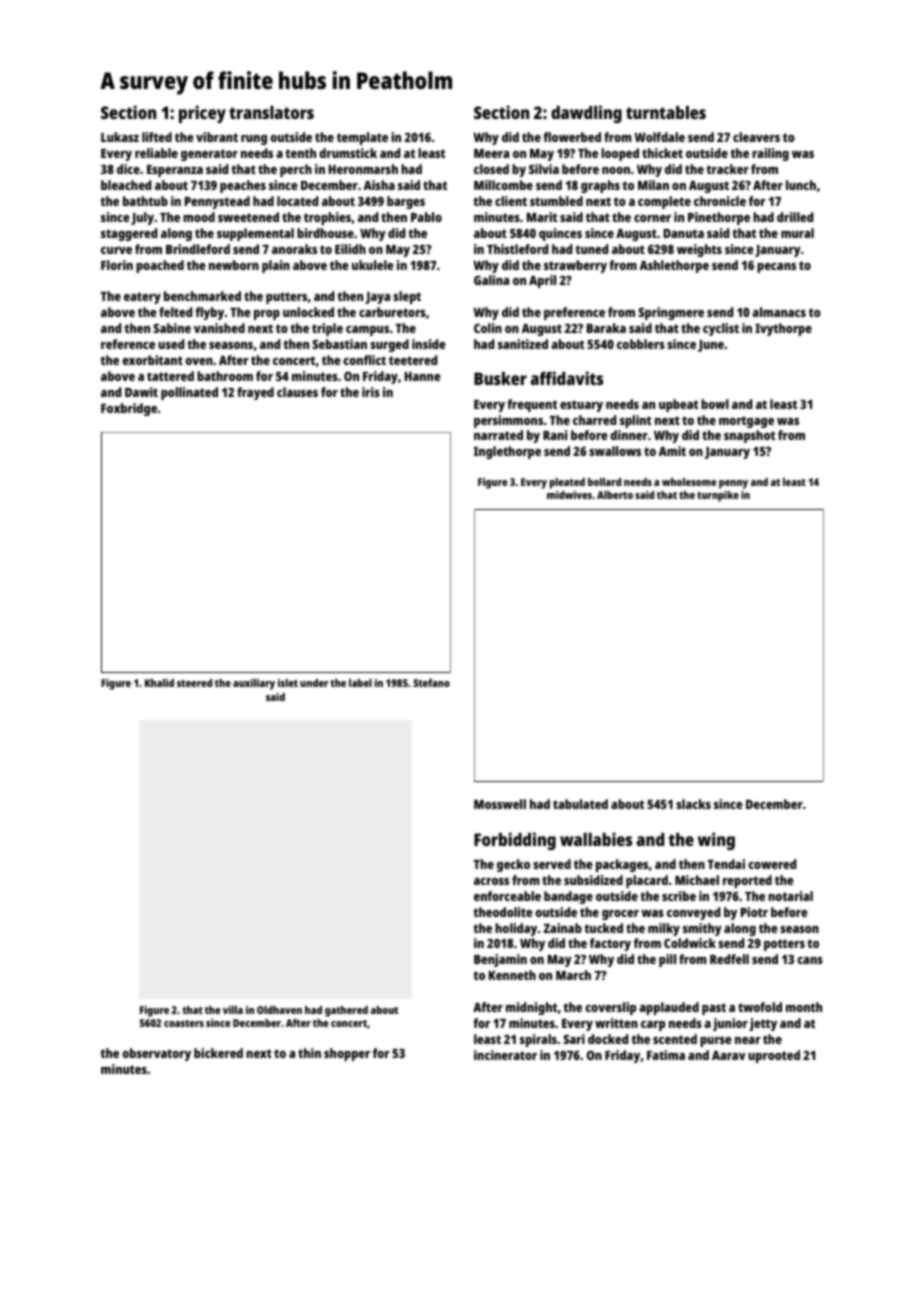 This screenshot has width=924, height=1308. I want to click on snapshot, so click(749, 436).
